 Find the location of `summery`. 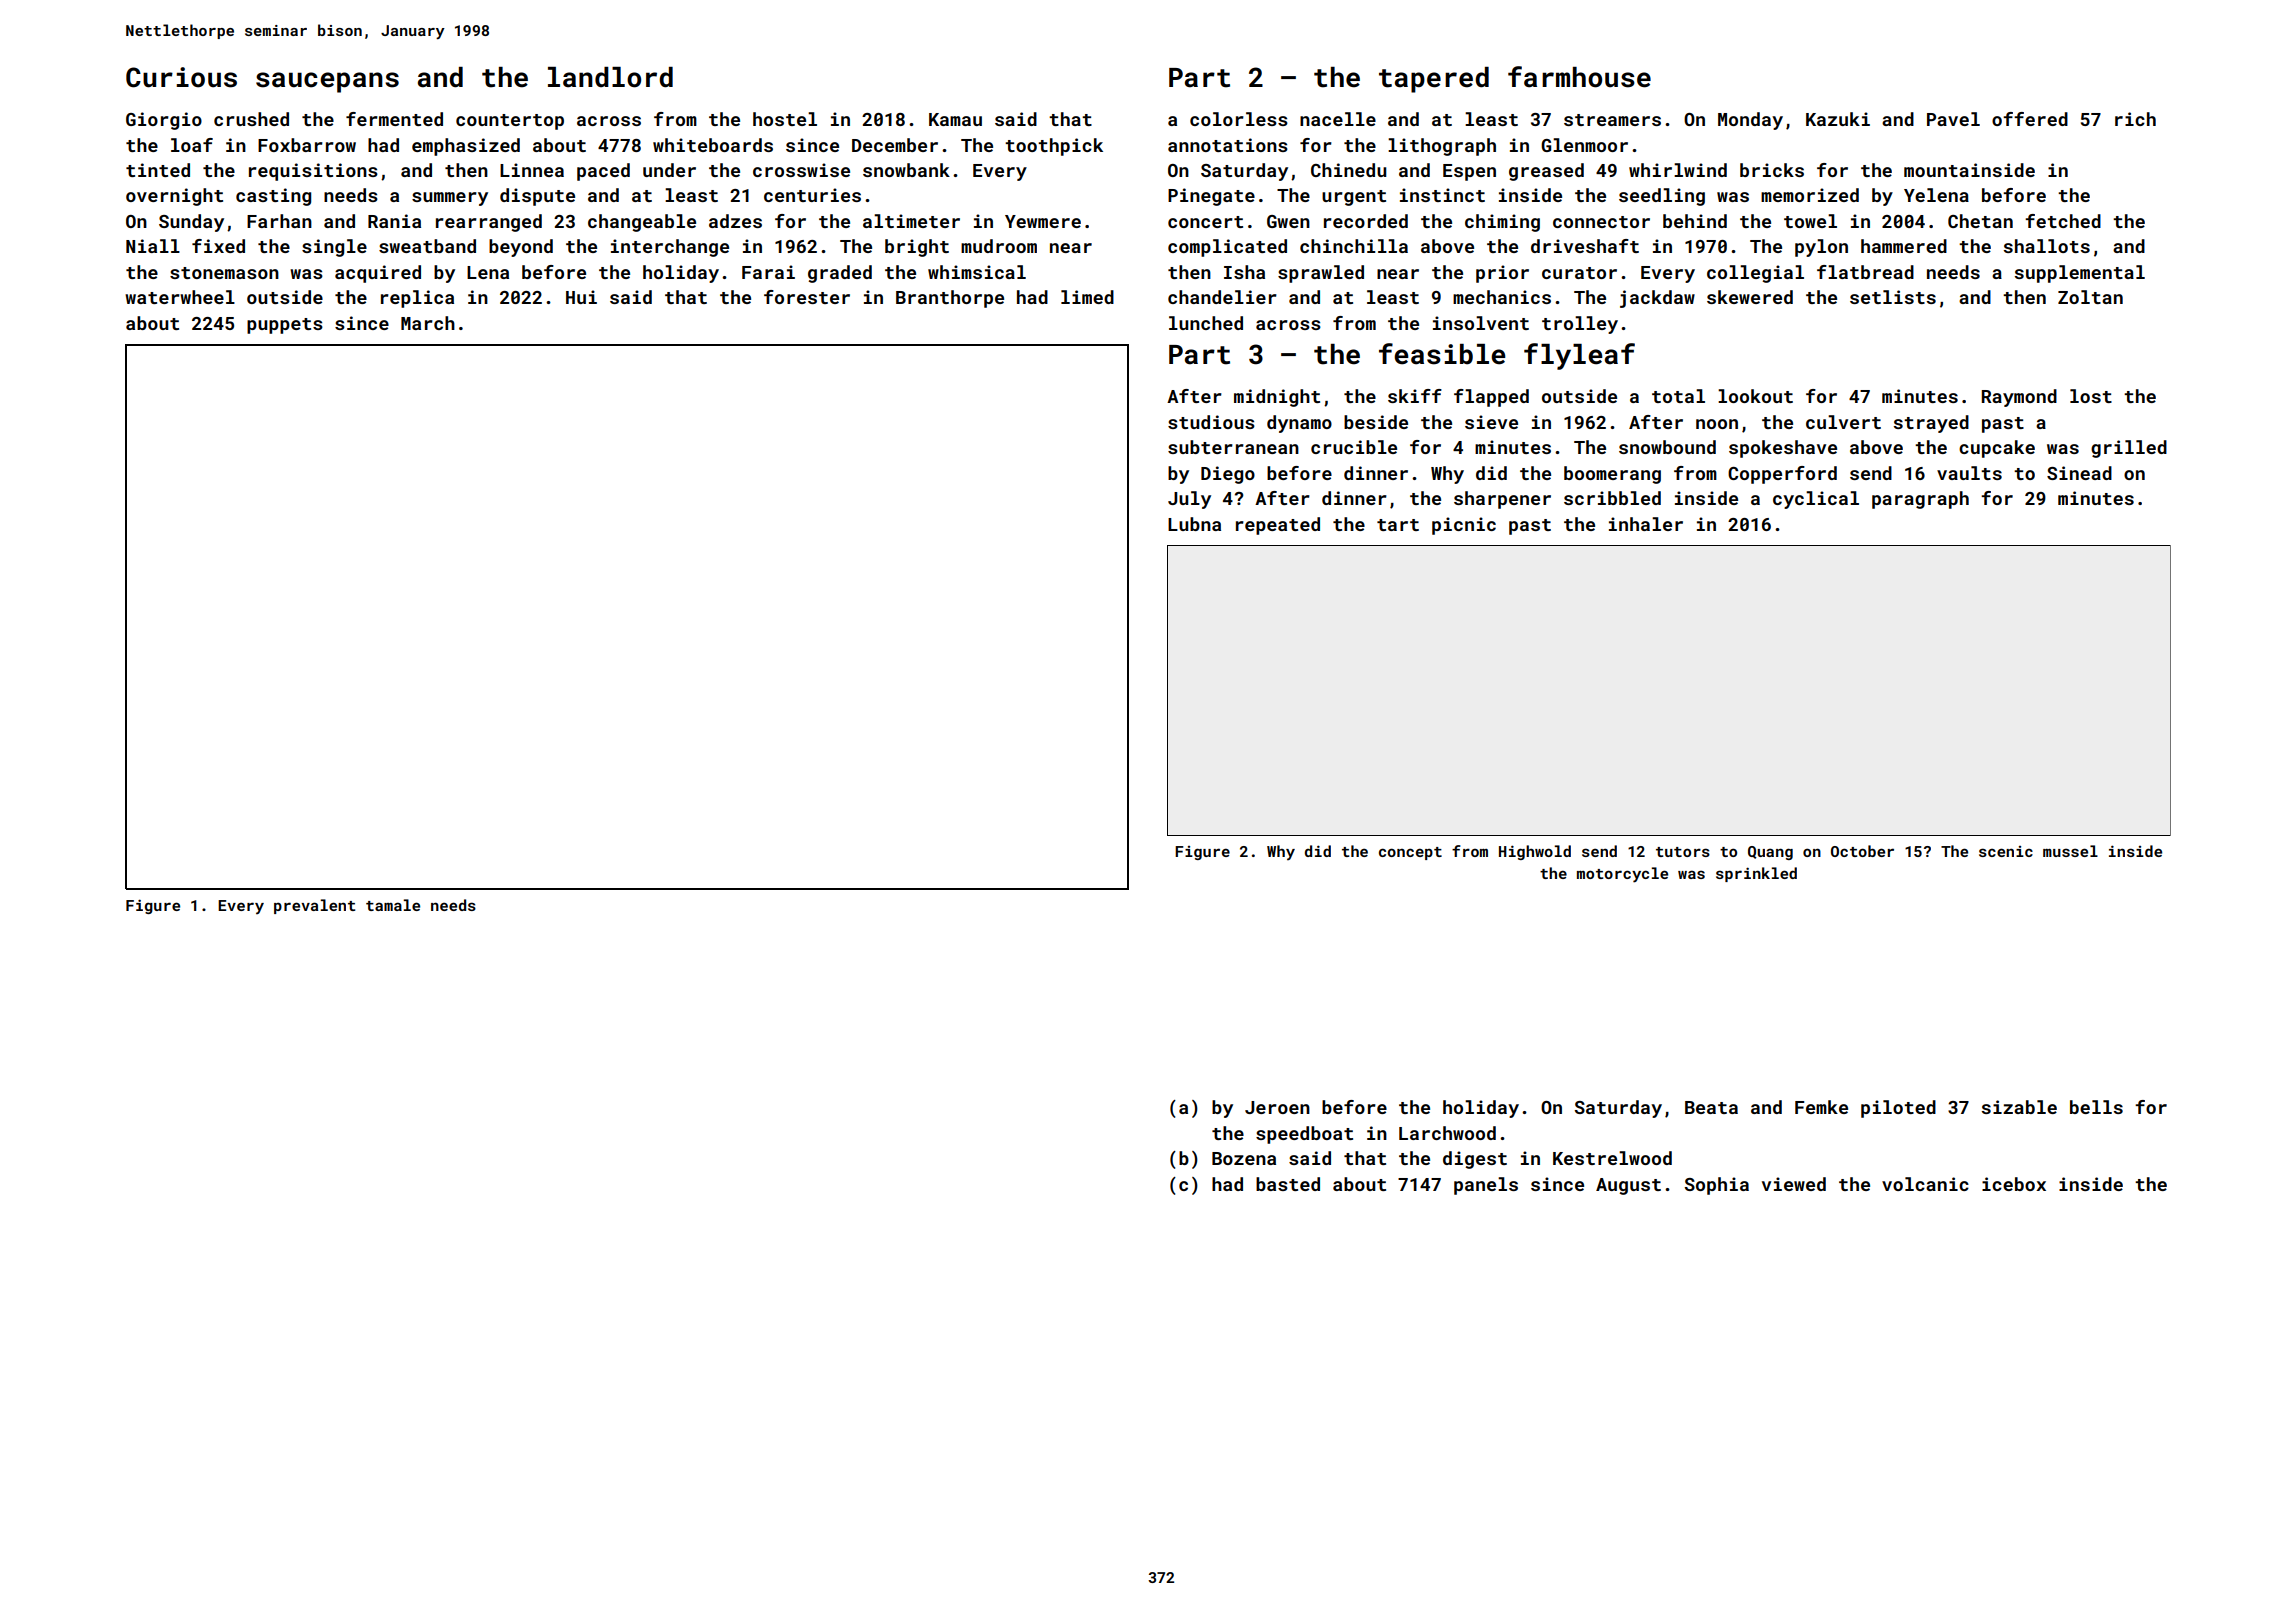

summery is located at coordinates (450, 199).
